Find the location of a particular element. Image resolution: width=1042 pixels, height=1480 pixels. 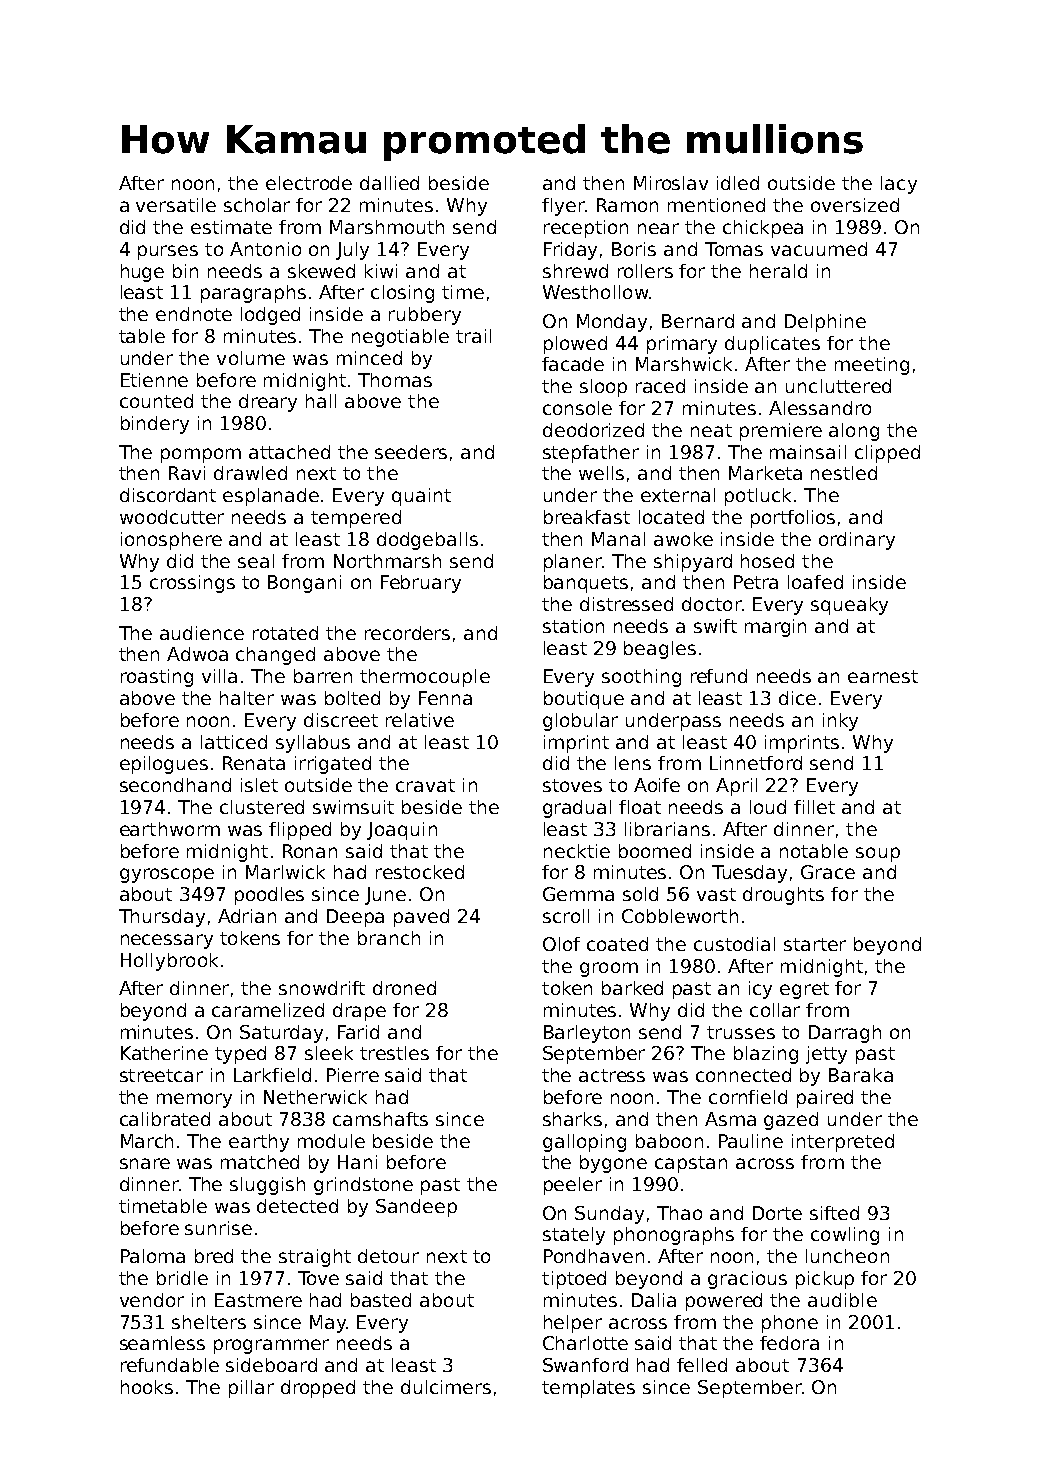

Sandeep is located at coordinates (416, 1208).
